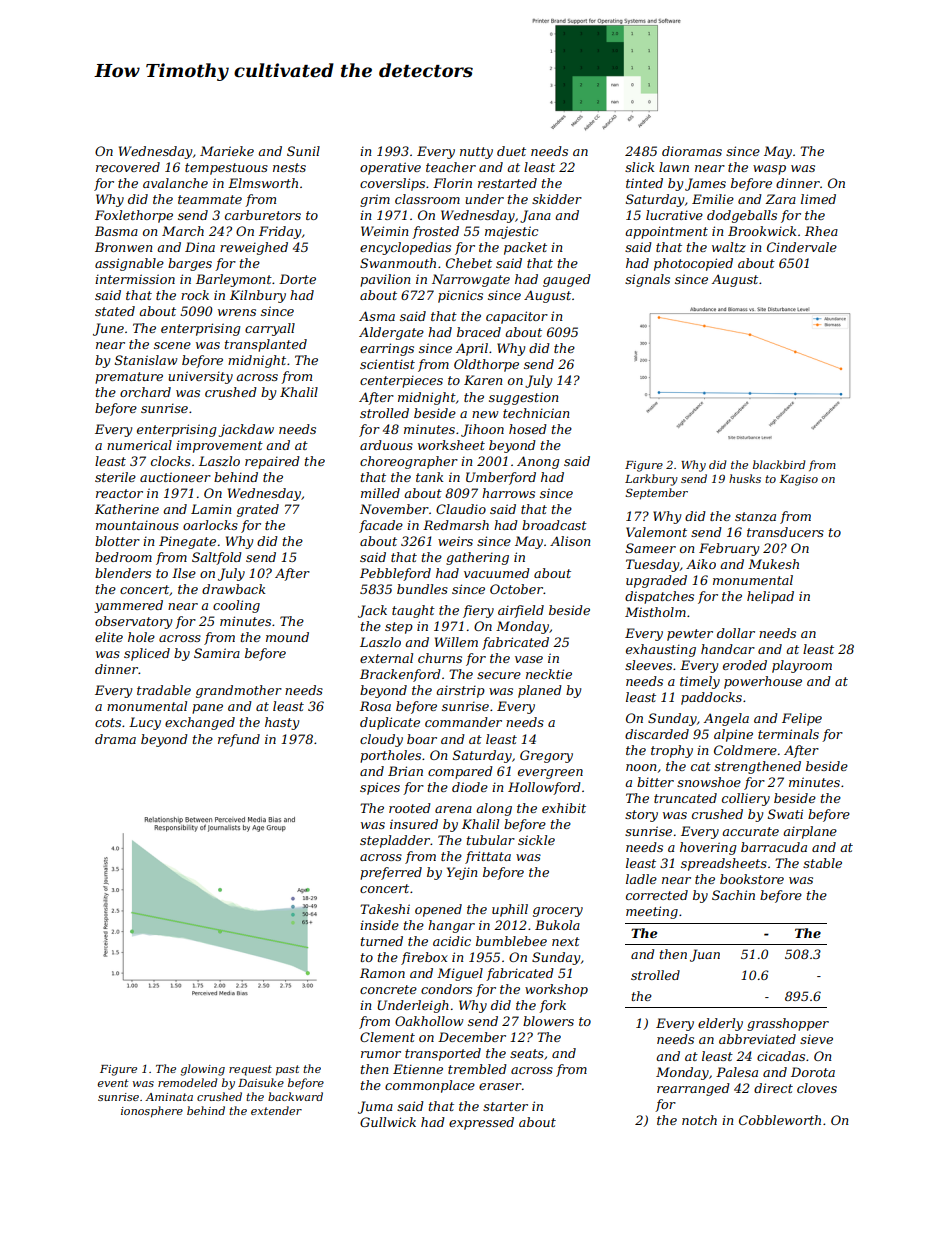 This page has width=952, height=1233. Describe the element at coordinates (379, 925) in the page. I see `inside` at that location.
